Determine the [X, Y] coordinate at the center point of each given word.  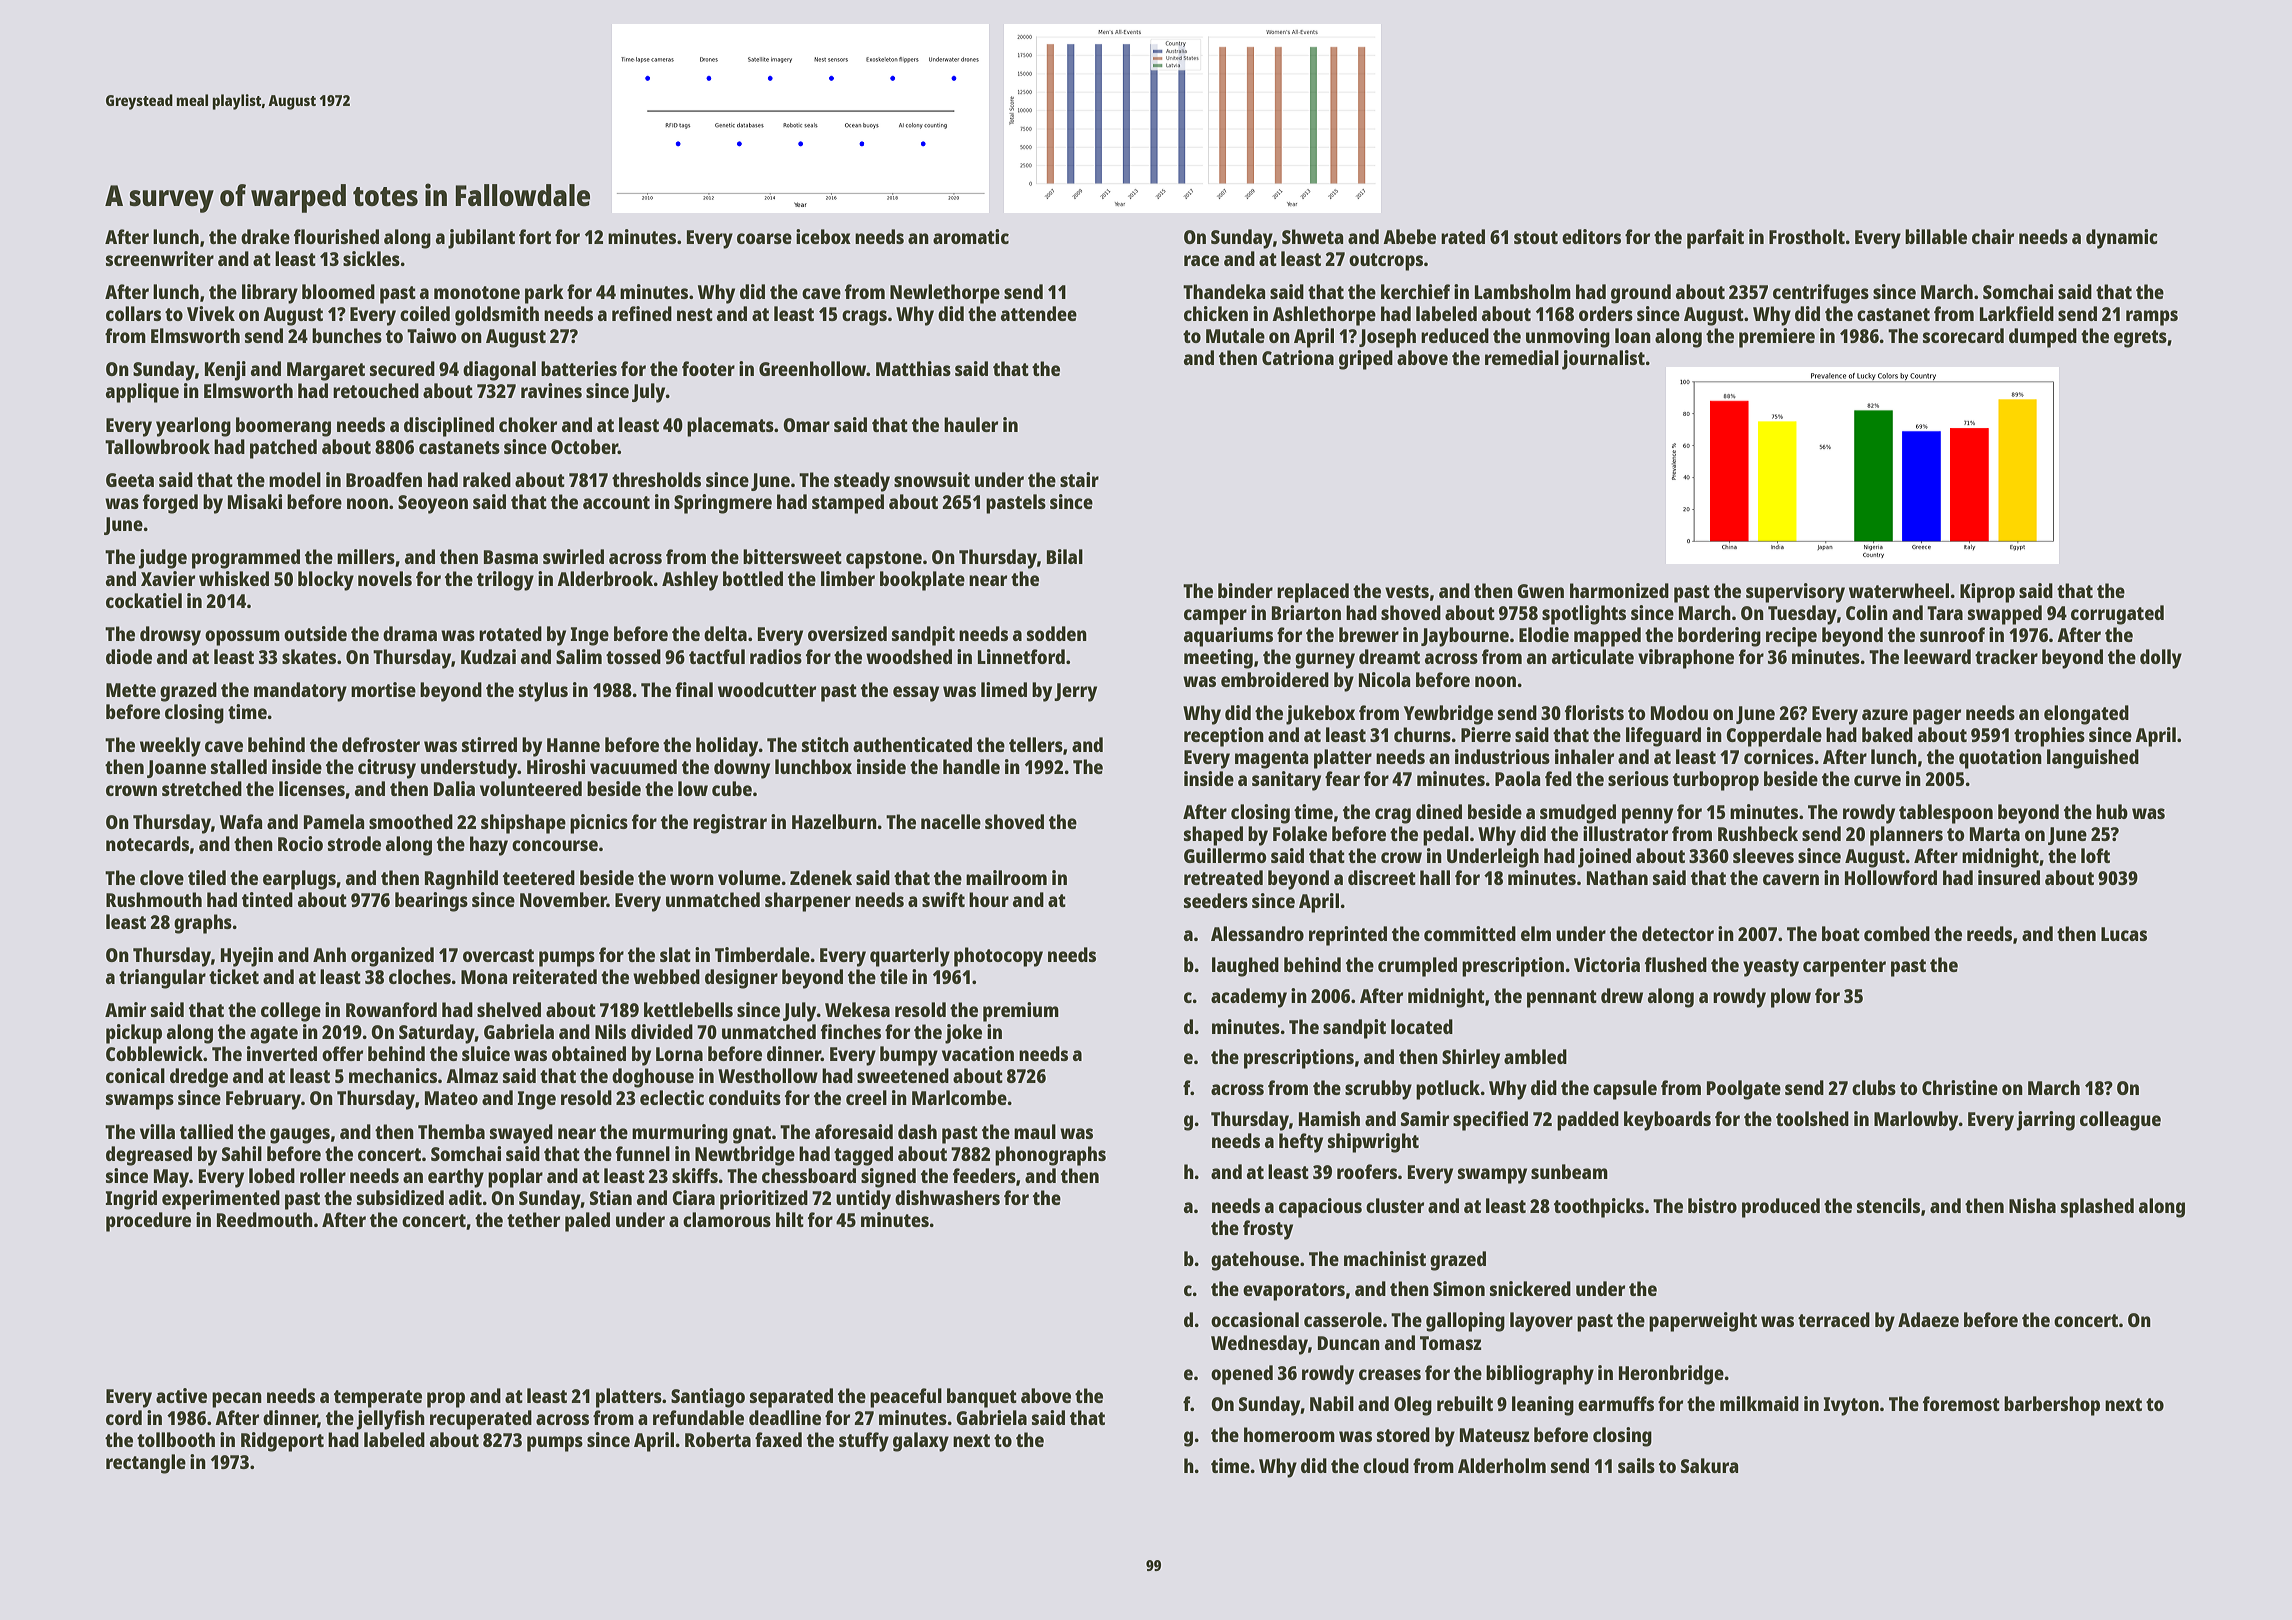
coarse [764, 238]
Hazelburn [834, 821]
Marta [1995, 834]
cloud [1386, 1465]
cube [732, 788]
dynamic [2122, 239]
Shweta [1312, 236]
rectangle [146, 1464]
